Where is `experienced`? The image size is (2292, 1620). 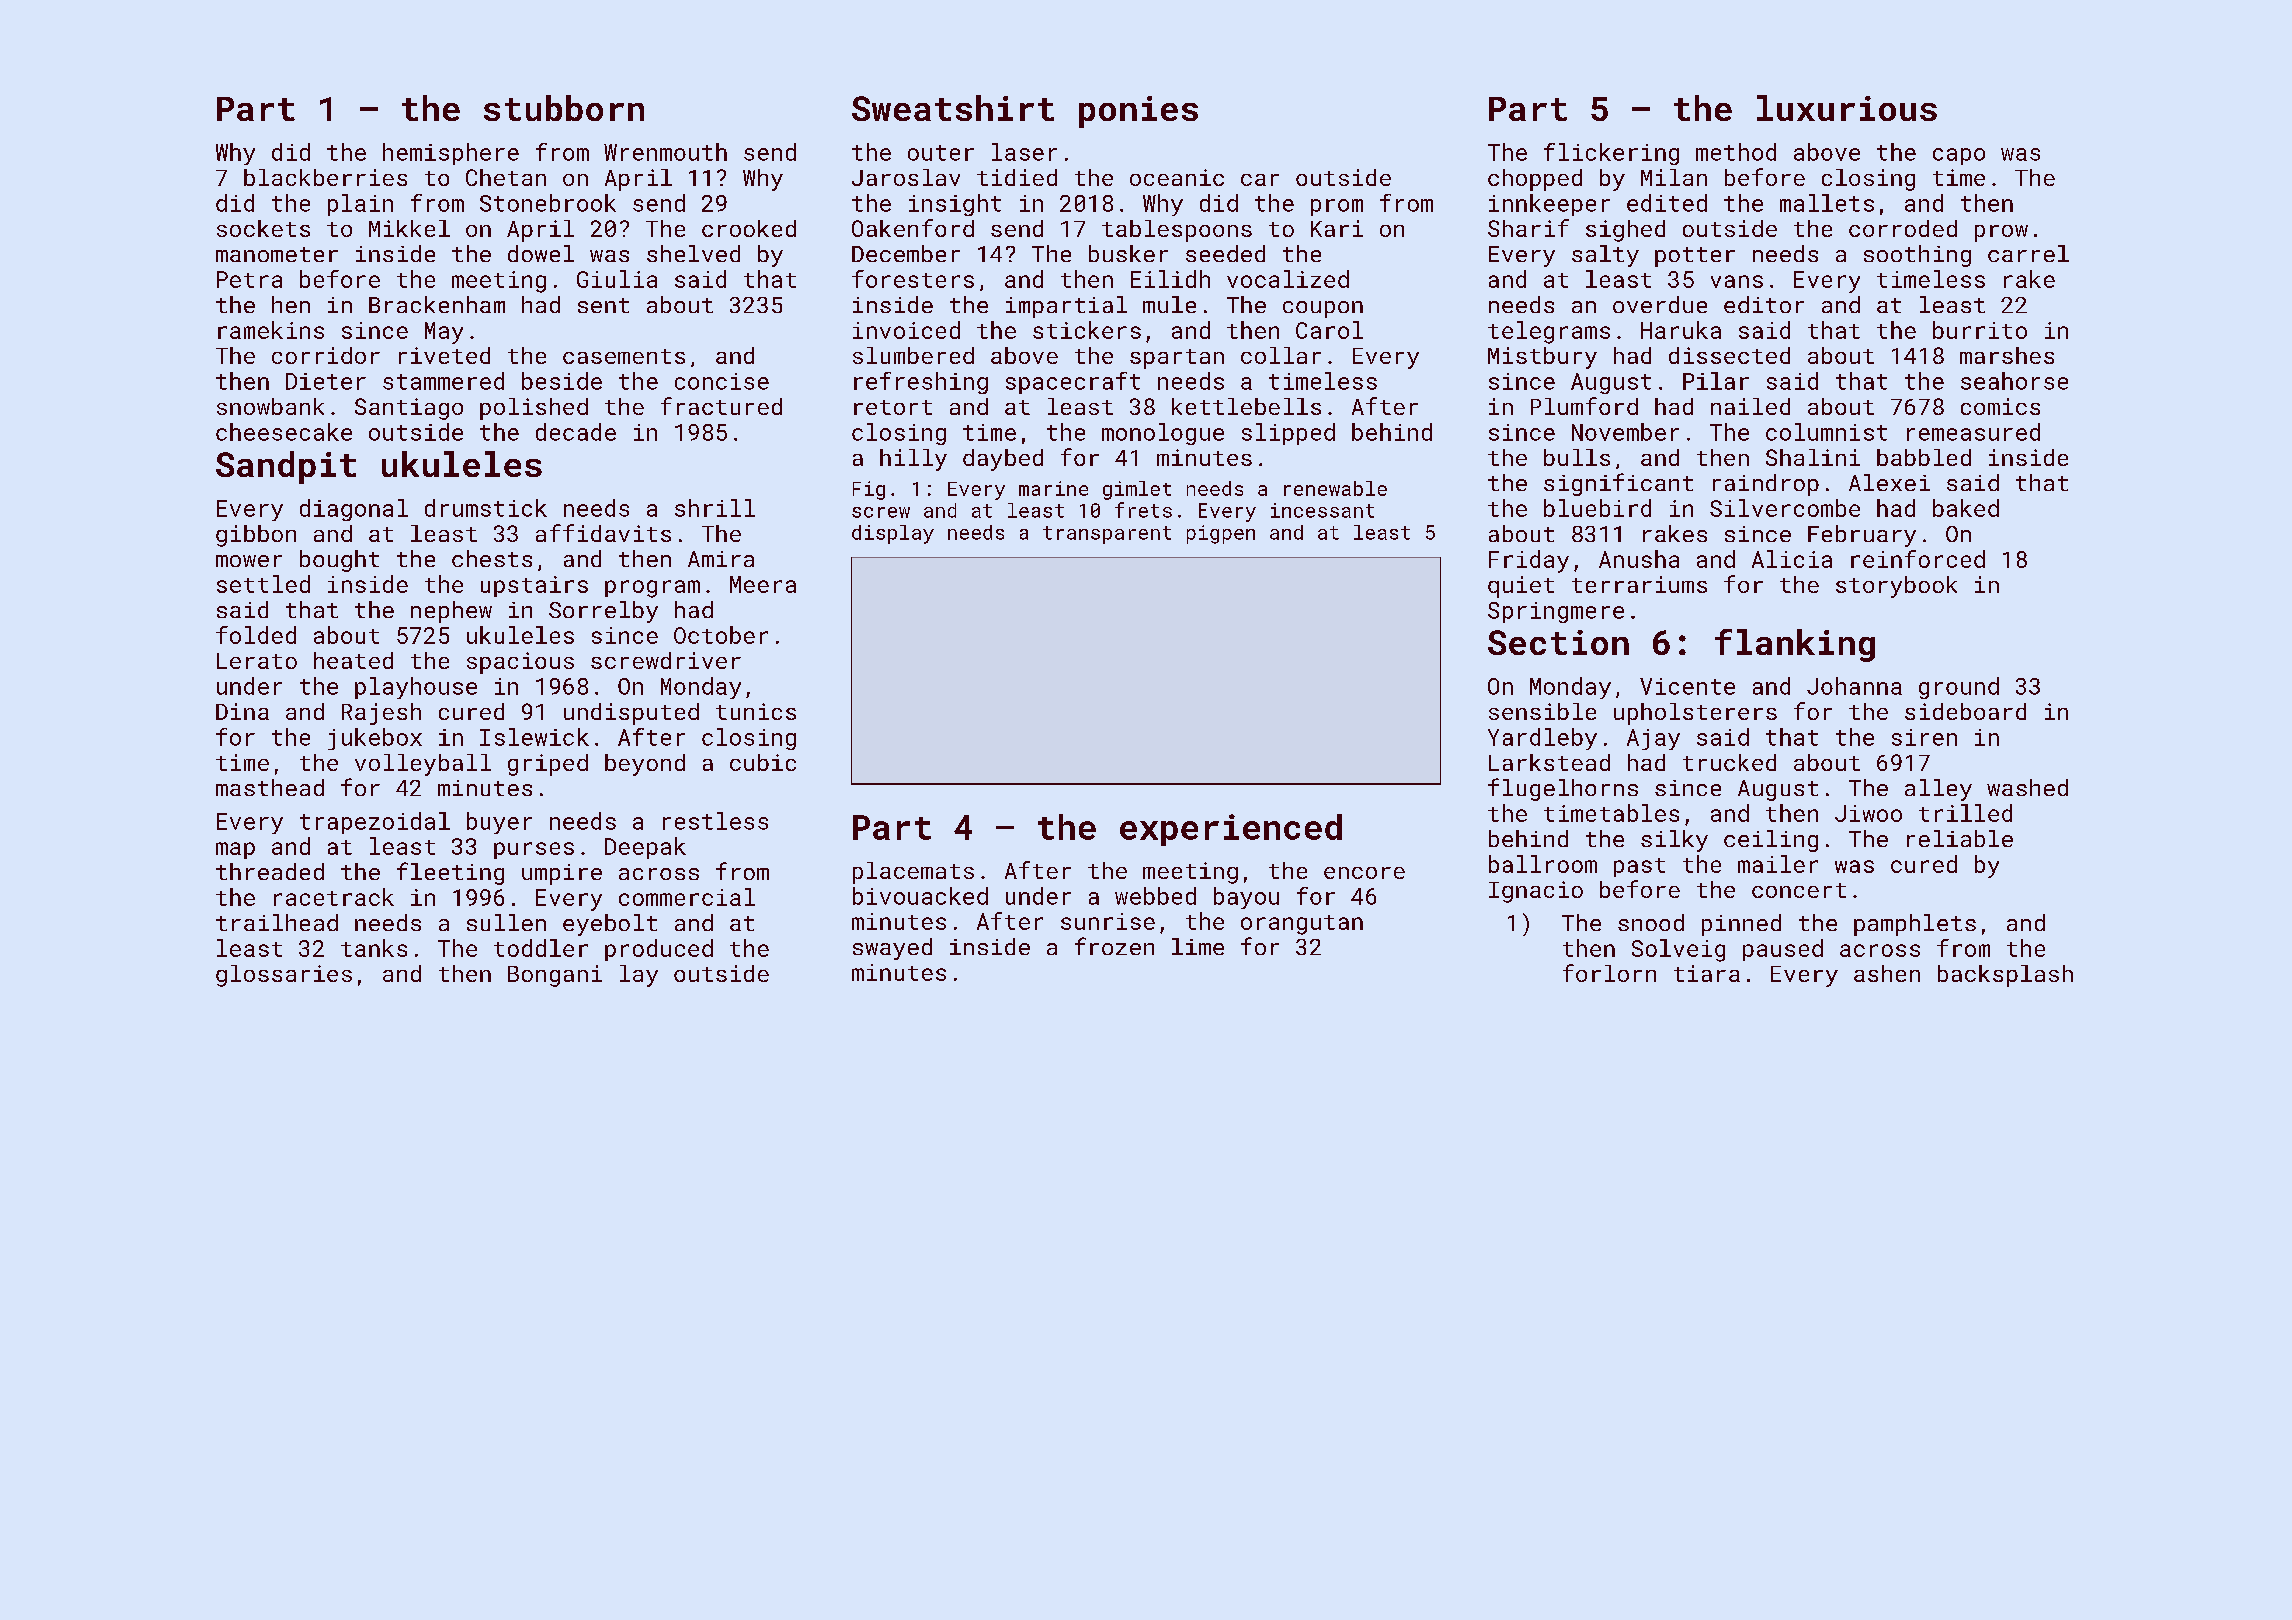 experienced is located at coordinates (1231, 830).
